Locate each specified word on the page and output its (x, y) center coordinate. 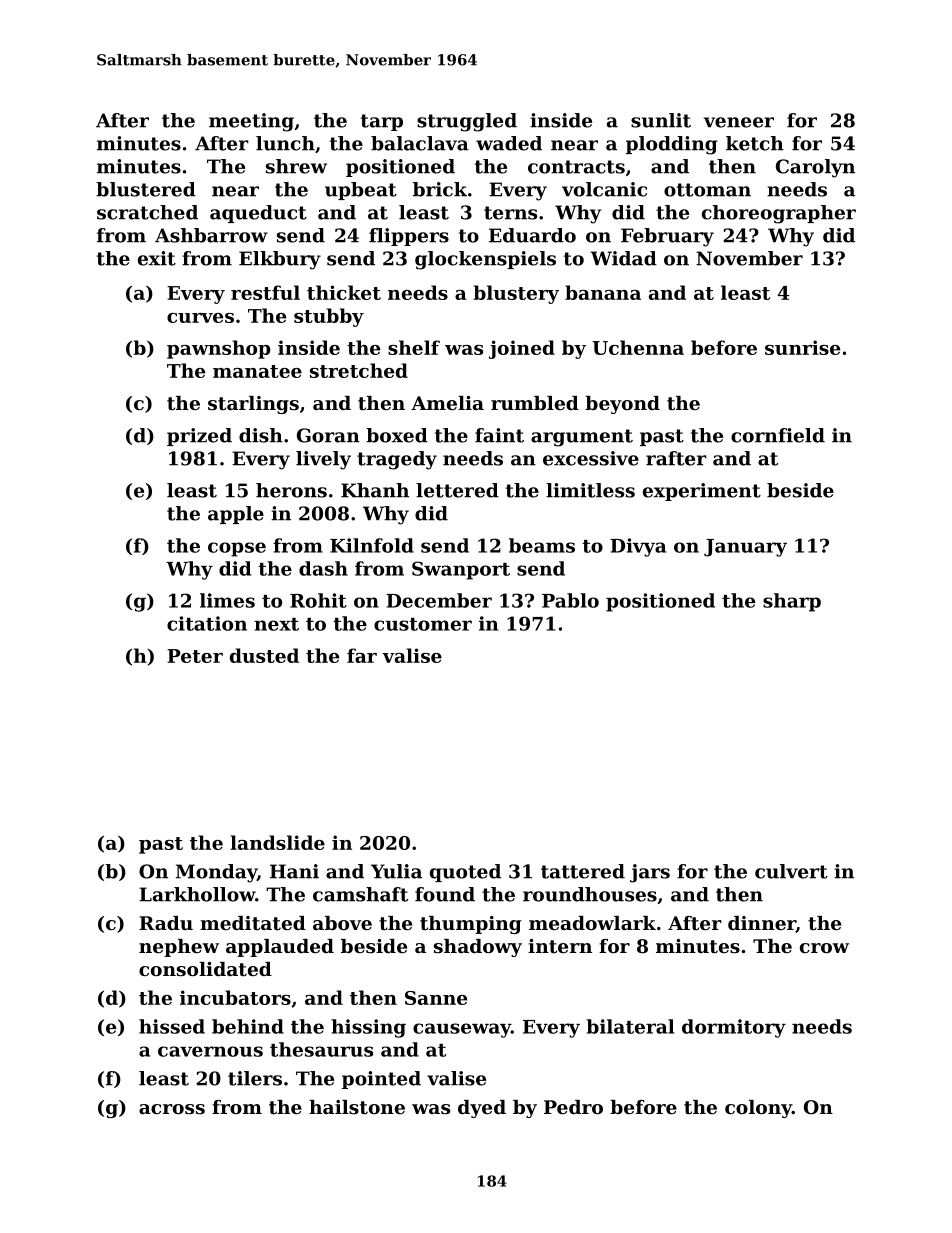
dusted (264, 655)
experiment (702, 492)
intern (560, 946)
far (362, 655)
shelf (414, 347)
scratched (147, 212)
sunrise (802, 347)
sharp (792, 602)
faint (499, 435)
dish (261, 435)
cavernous (210, 1051)
